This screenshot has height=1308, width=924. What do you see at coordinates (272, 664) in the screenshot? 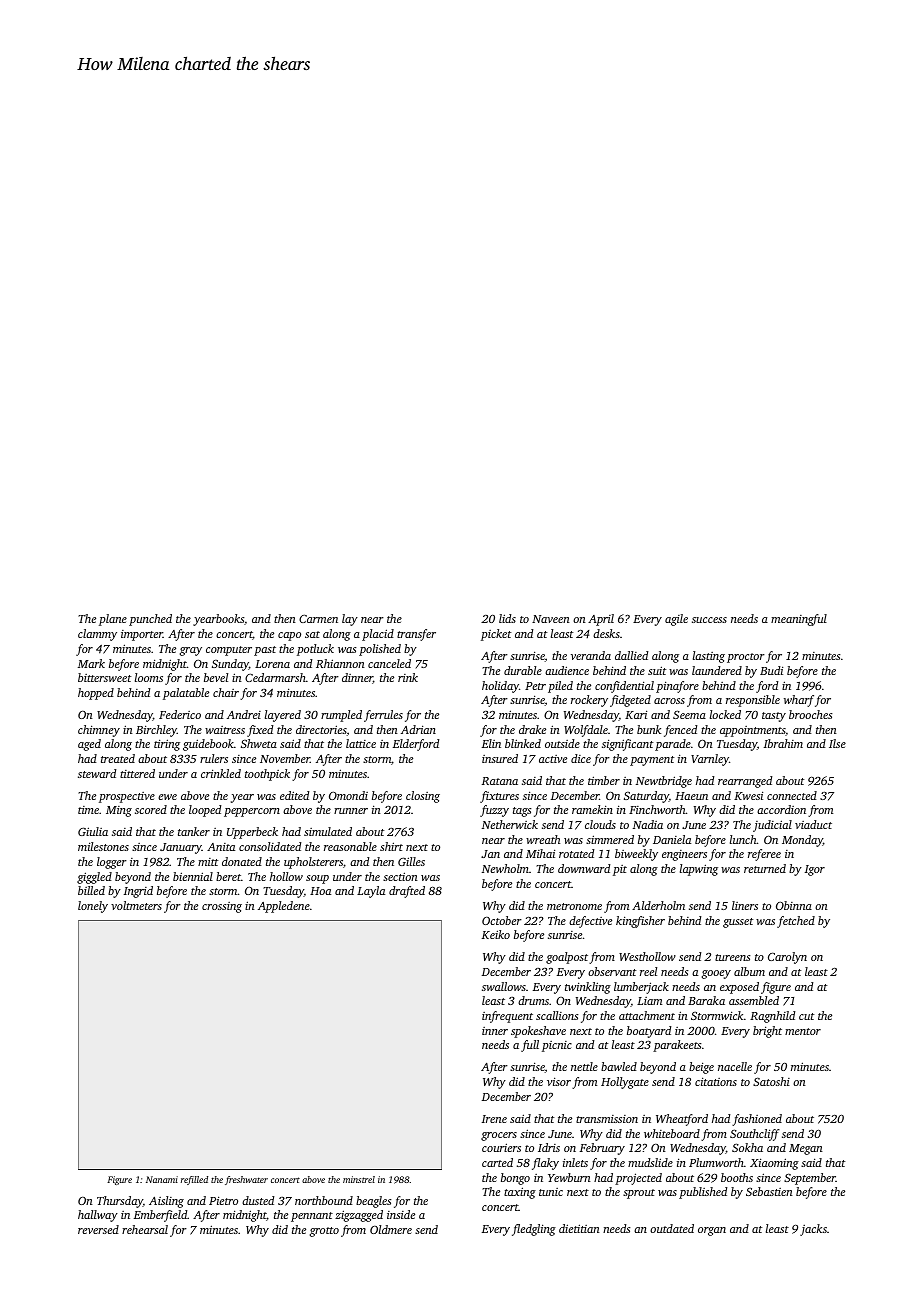
I see `Lorena` at bounding box center [272, 664].
